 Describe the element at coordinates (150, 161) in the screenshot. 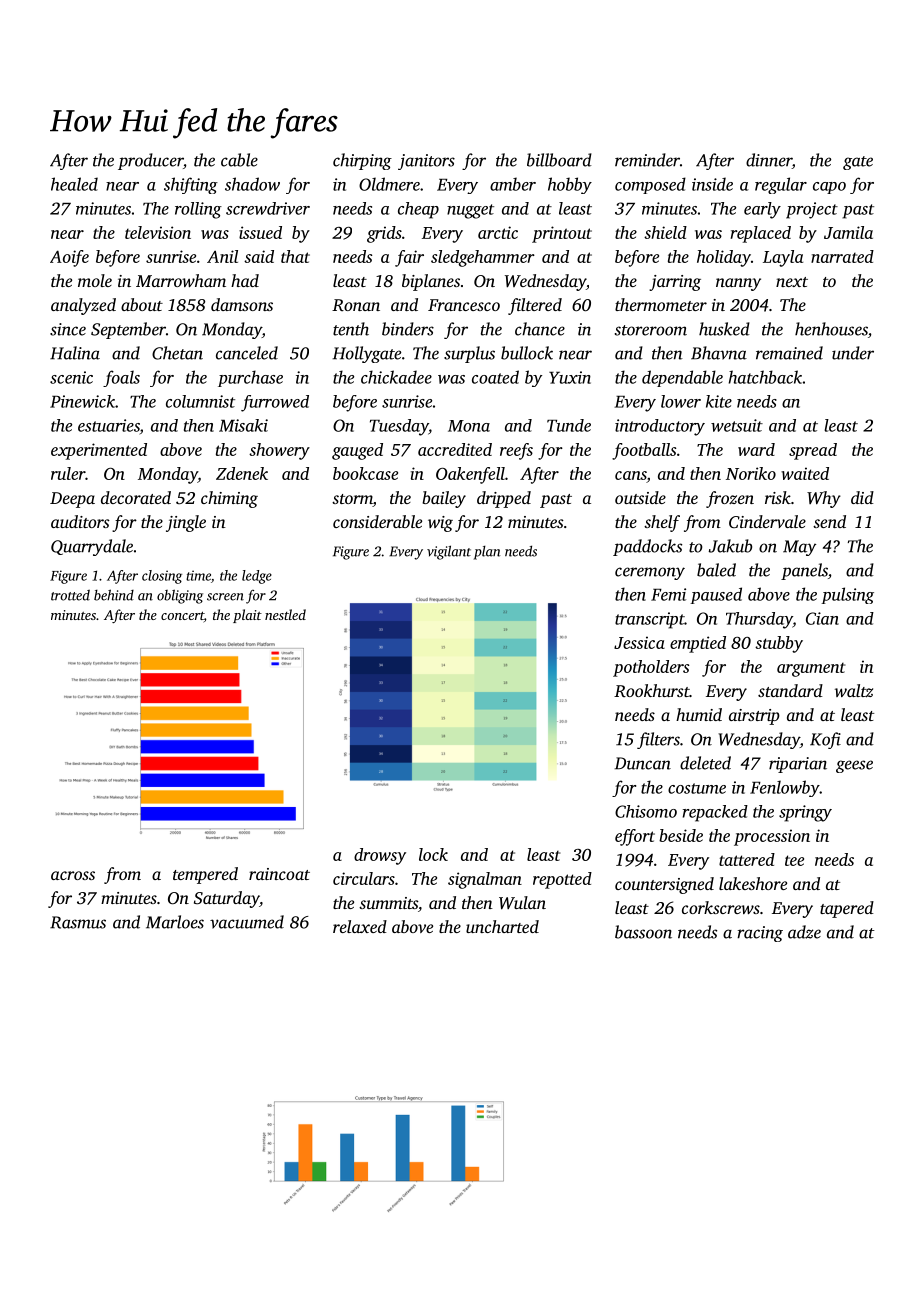

I see `producer` at that location.
